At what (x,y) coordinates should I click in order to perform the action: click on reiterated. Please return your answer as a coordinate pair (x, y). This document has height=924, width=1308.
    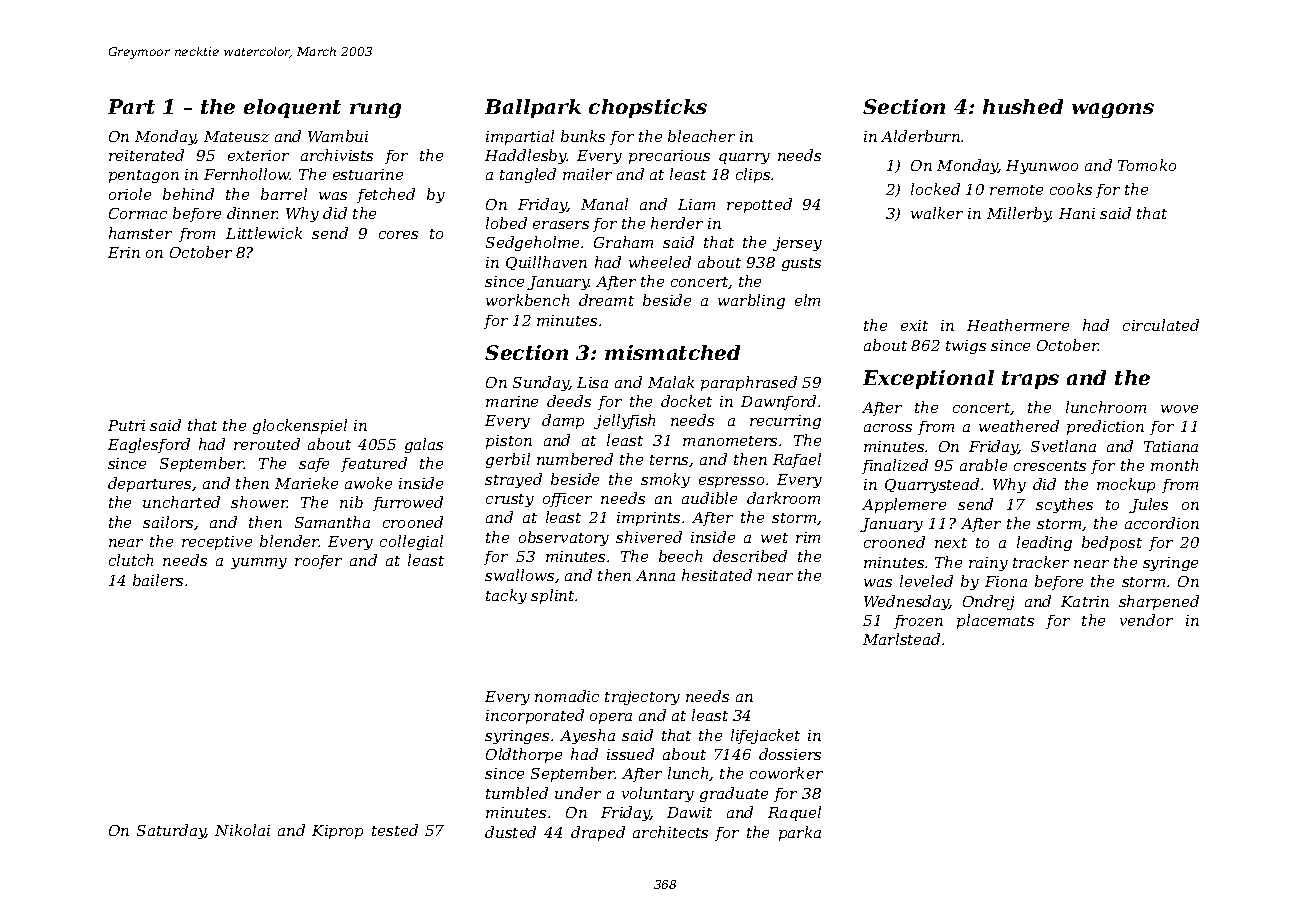
    Looking at the image, I should click on (146, 155).
